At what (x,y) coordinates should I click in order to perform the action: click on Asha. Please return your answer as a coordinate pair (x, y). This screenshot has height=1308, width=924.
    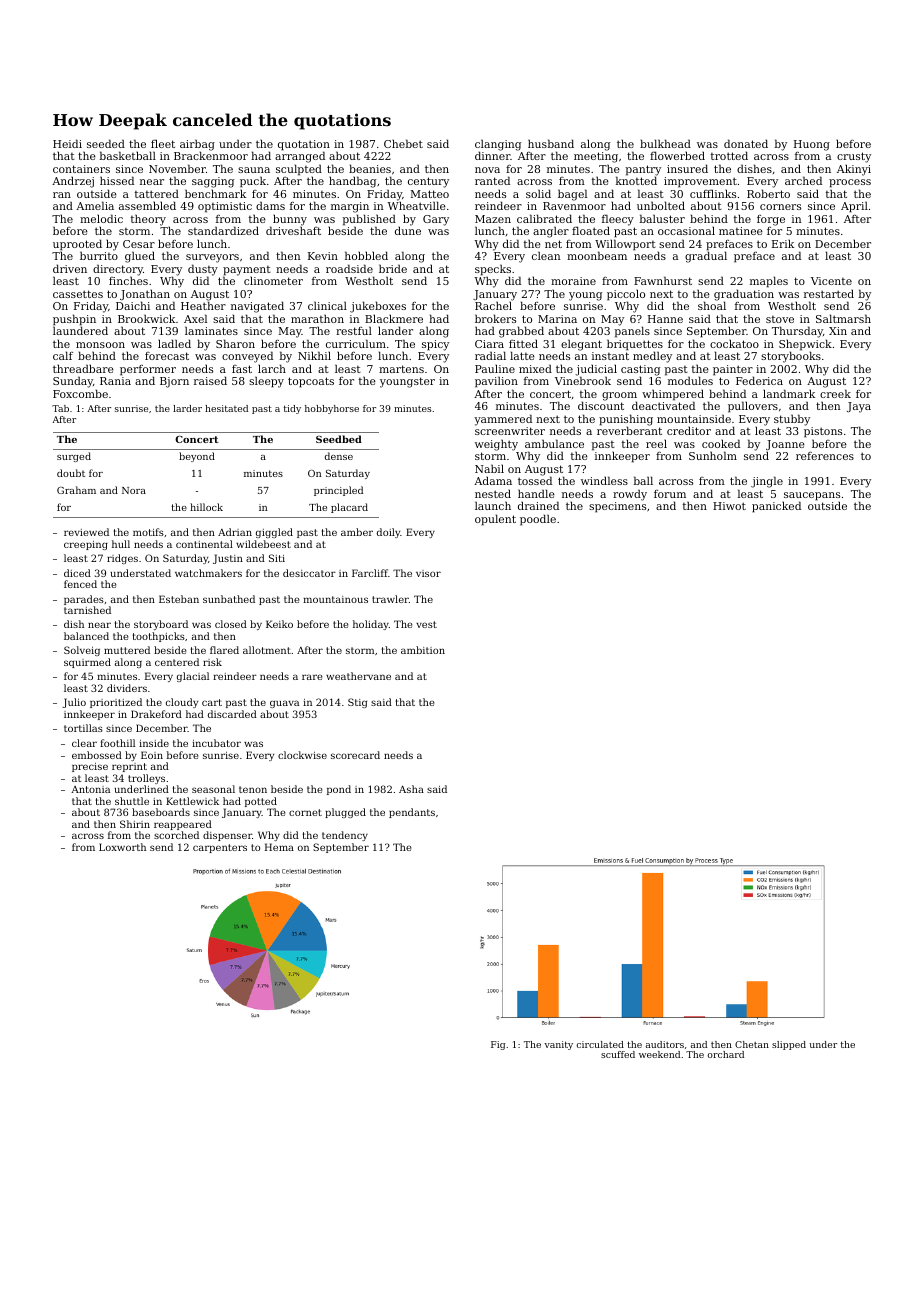
    Looking at the image, I should click on (411, 789).
